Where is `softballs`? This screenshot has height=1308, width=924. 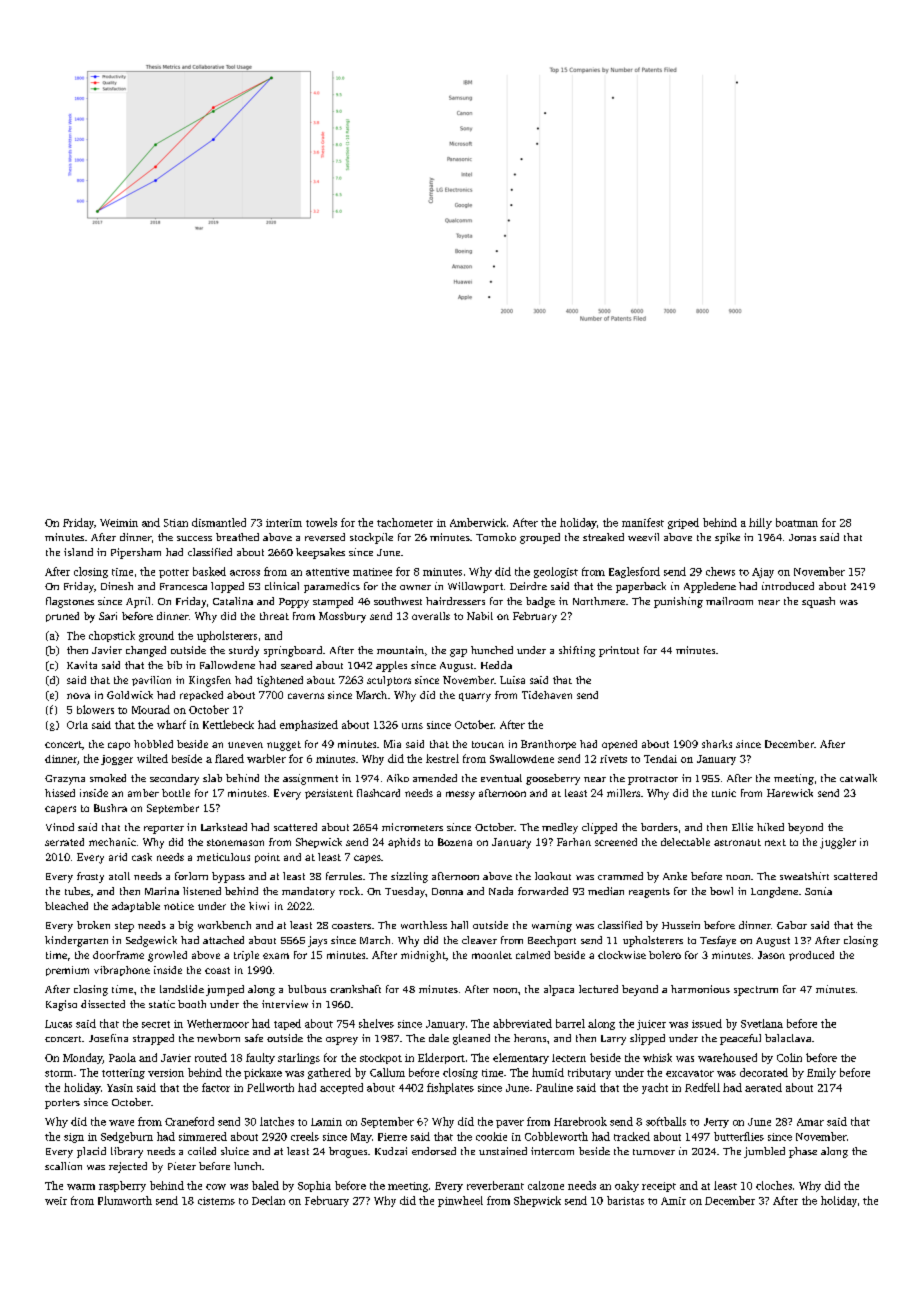 softballs is located at coordinates (666, 1121).
